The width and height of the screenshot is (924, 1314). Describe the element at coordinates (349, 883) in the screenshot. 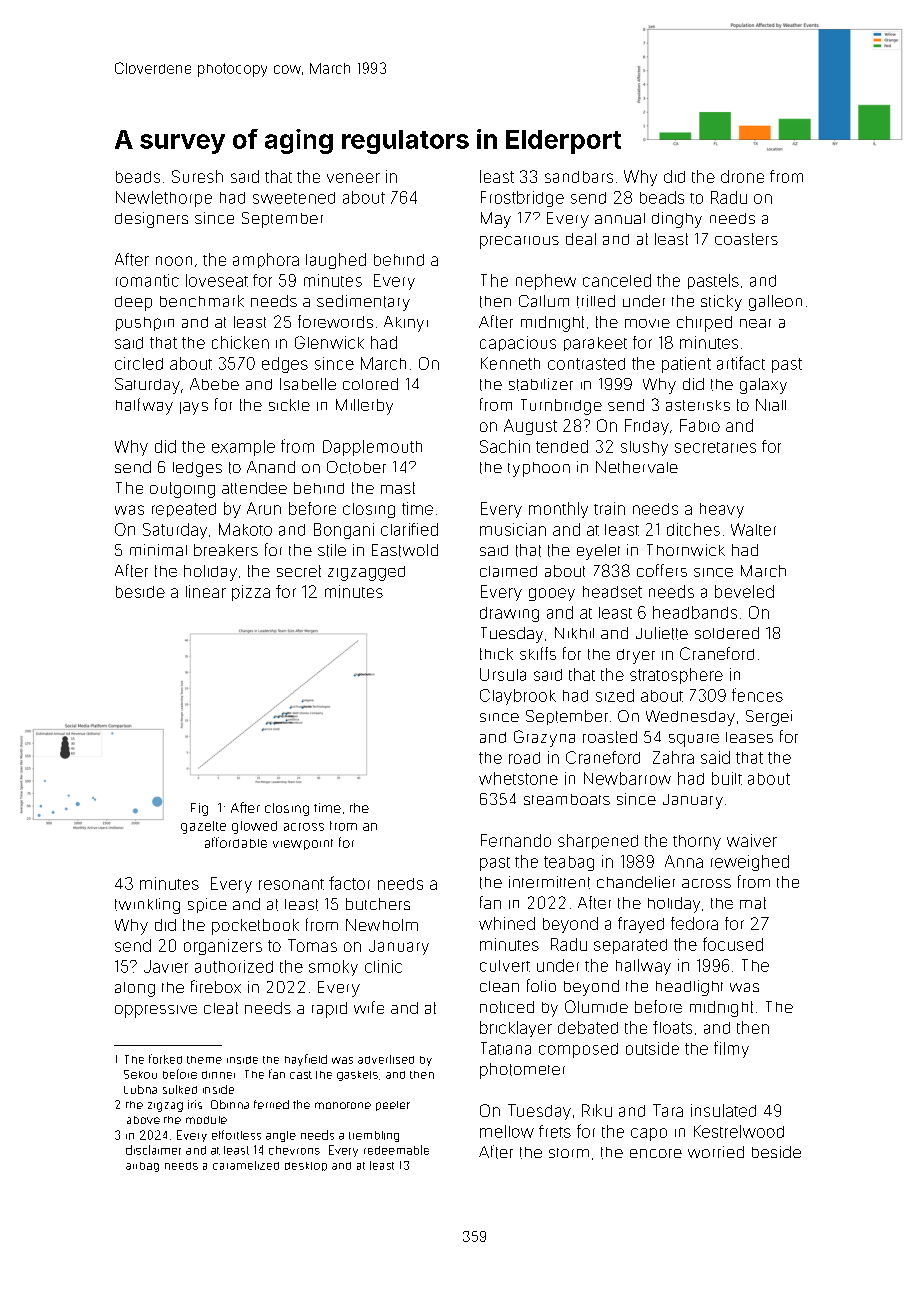

I see `factor` at that location.
